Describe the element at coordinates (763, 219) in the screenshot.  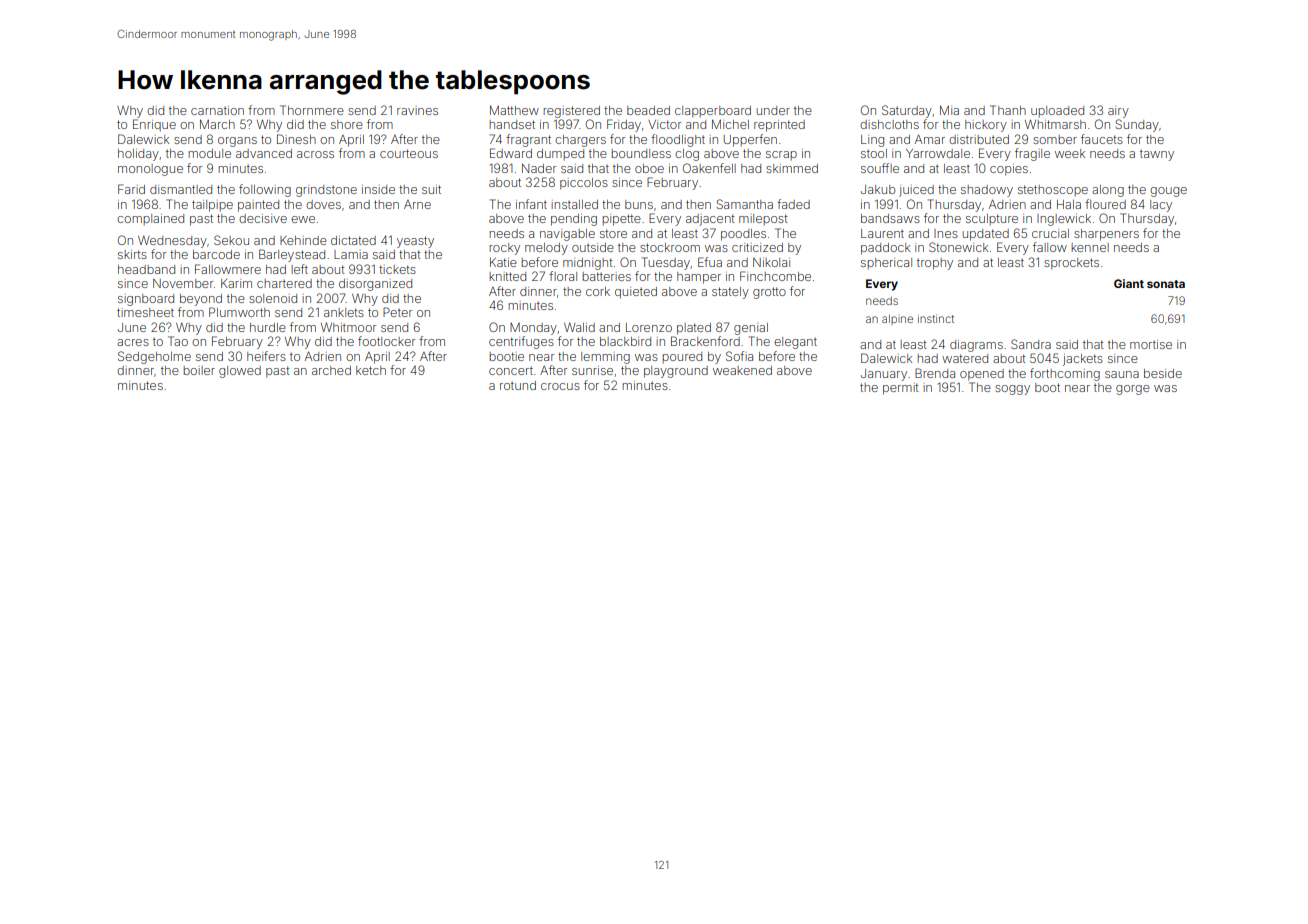
I see `milepost` at that location.
